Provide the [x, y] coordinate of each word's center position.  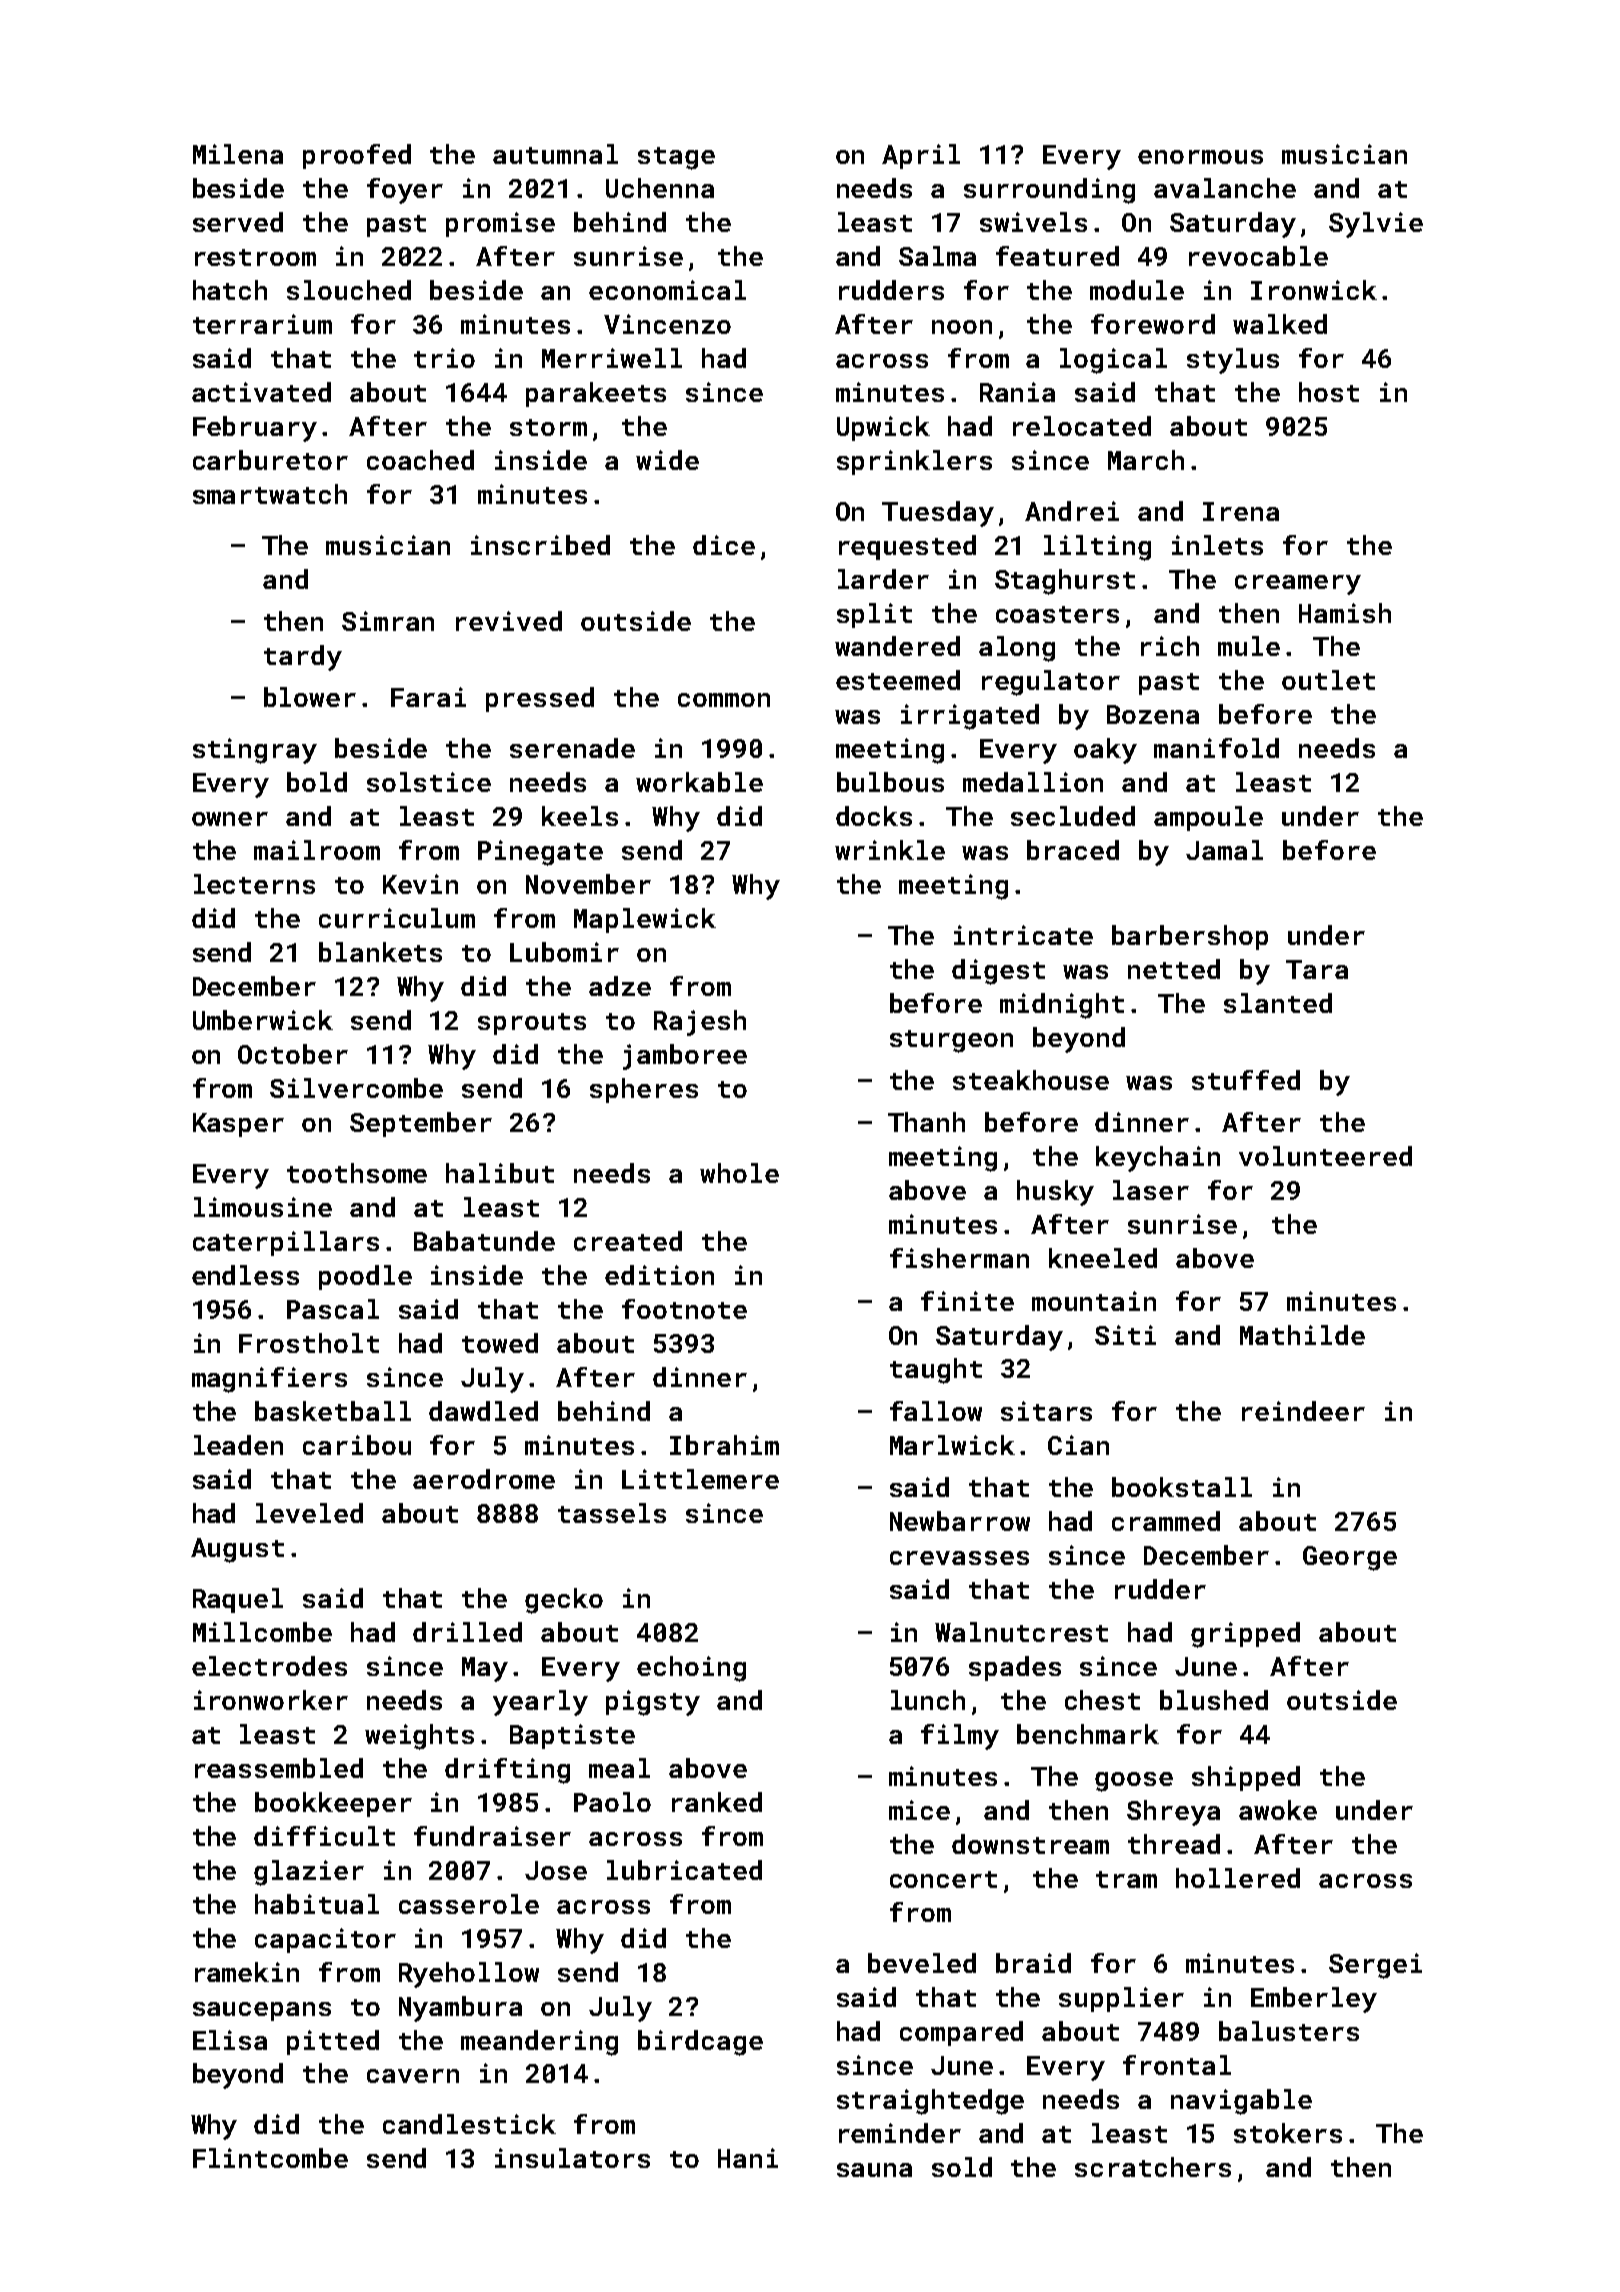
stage [676, 158]
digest [998, 972]
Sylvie [1376, 225]
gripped [1245, 1635]
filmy [960, 1737]
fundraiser [492, 1836]
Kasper [238, 1125]
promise [500, 224]
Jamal [1224, 850]
